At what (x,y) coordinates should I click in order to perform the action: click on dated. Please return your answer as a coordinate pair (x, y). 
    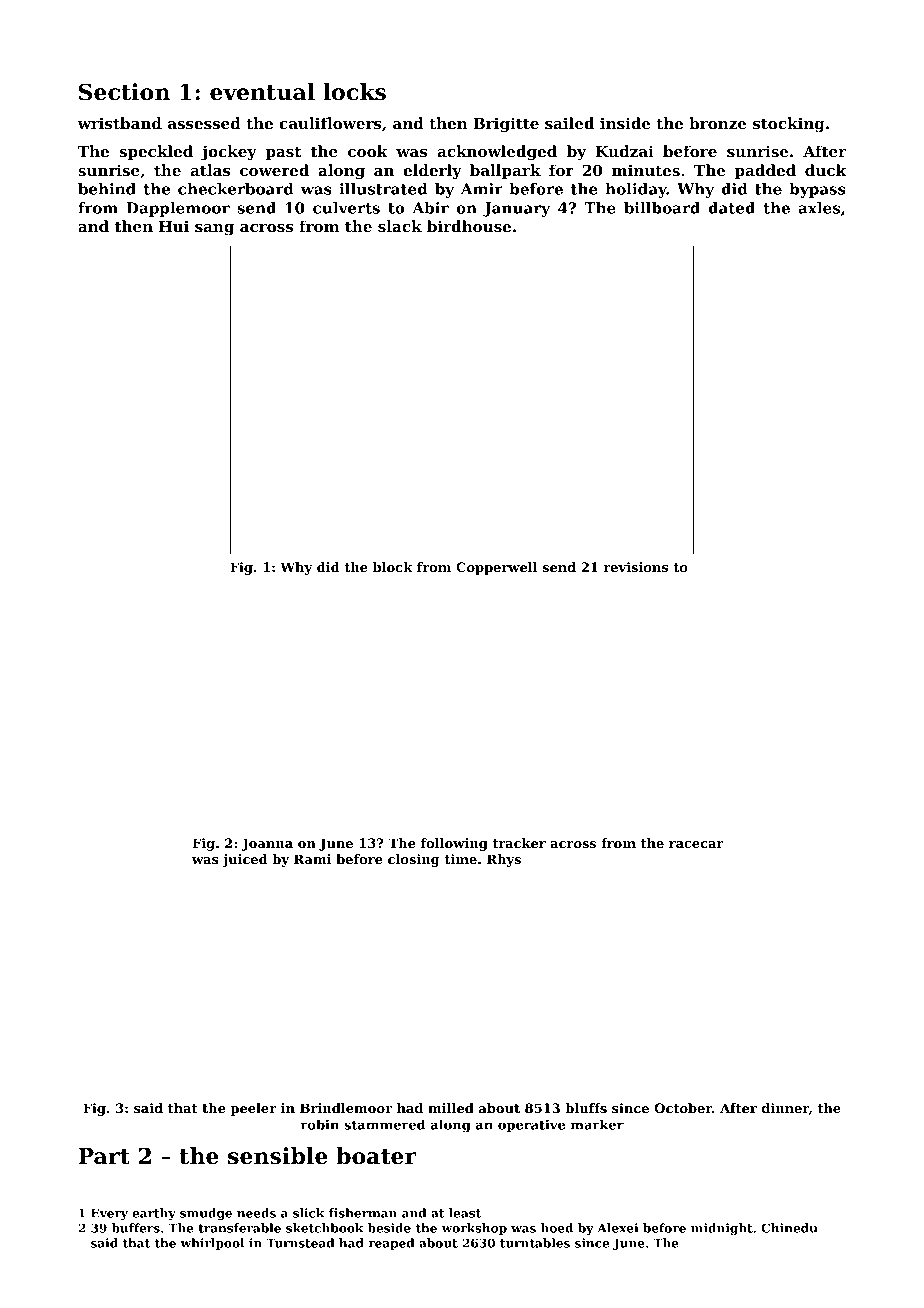
    Looking at the image, I should click on (731, 208).
